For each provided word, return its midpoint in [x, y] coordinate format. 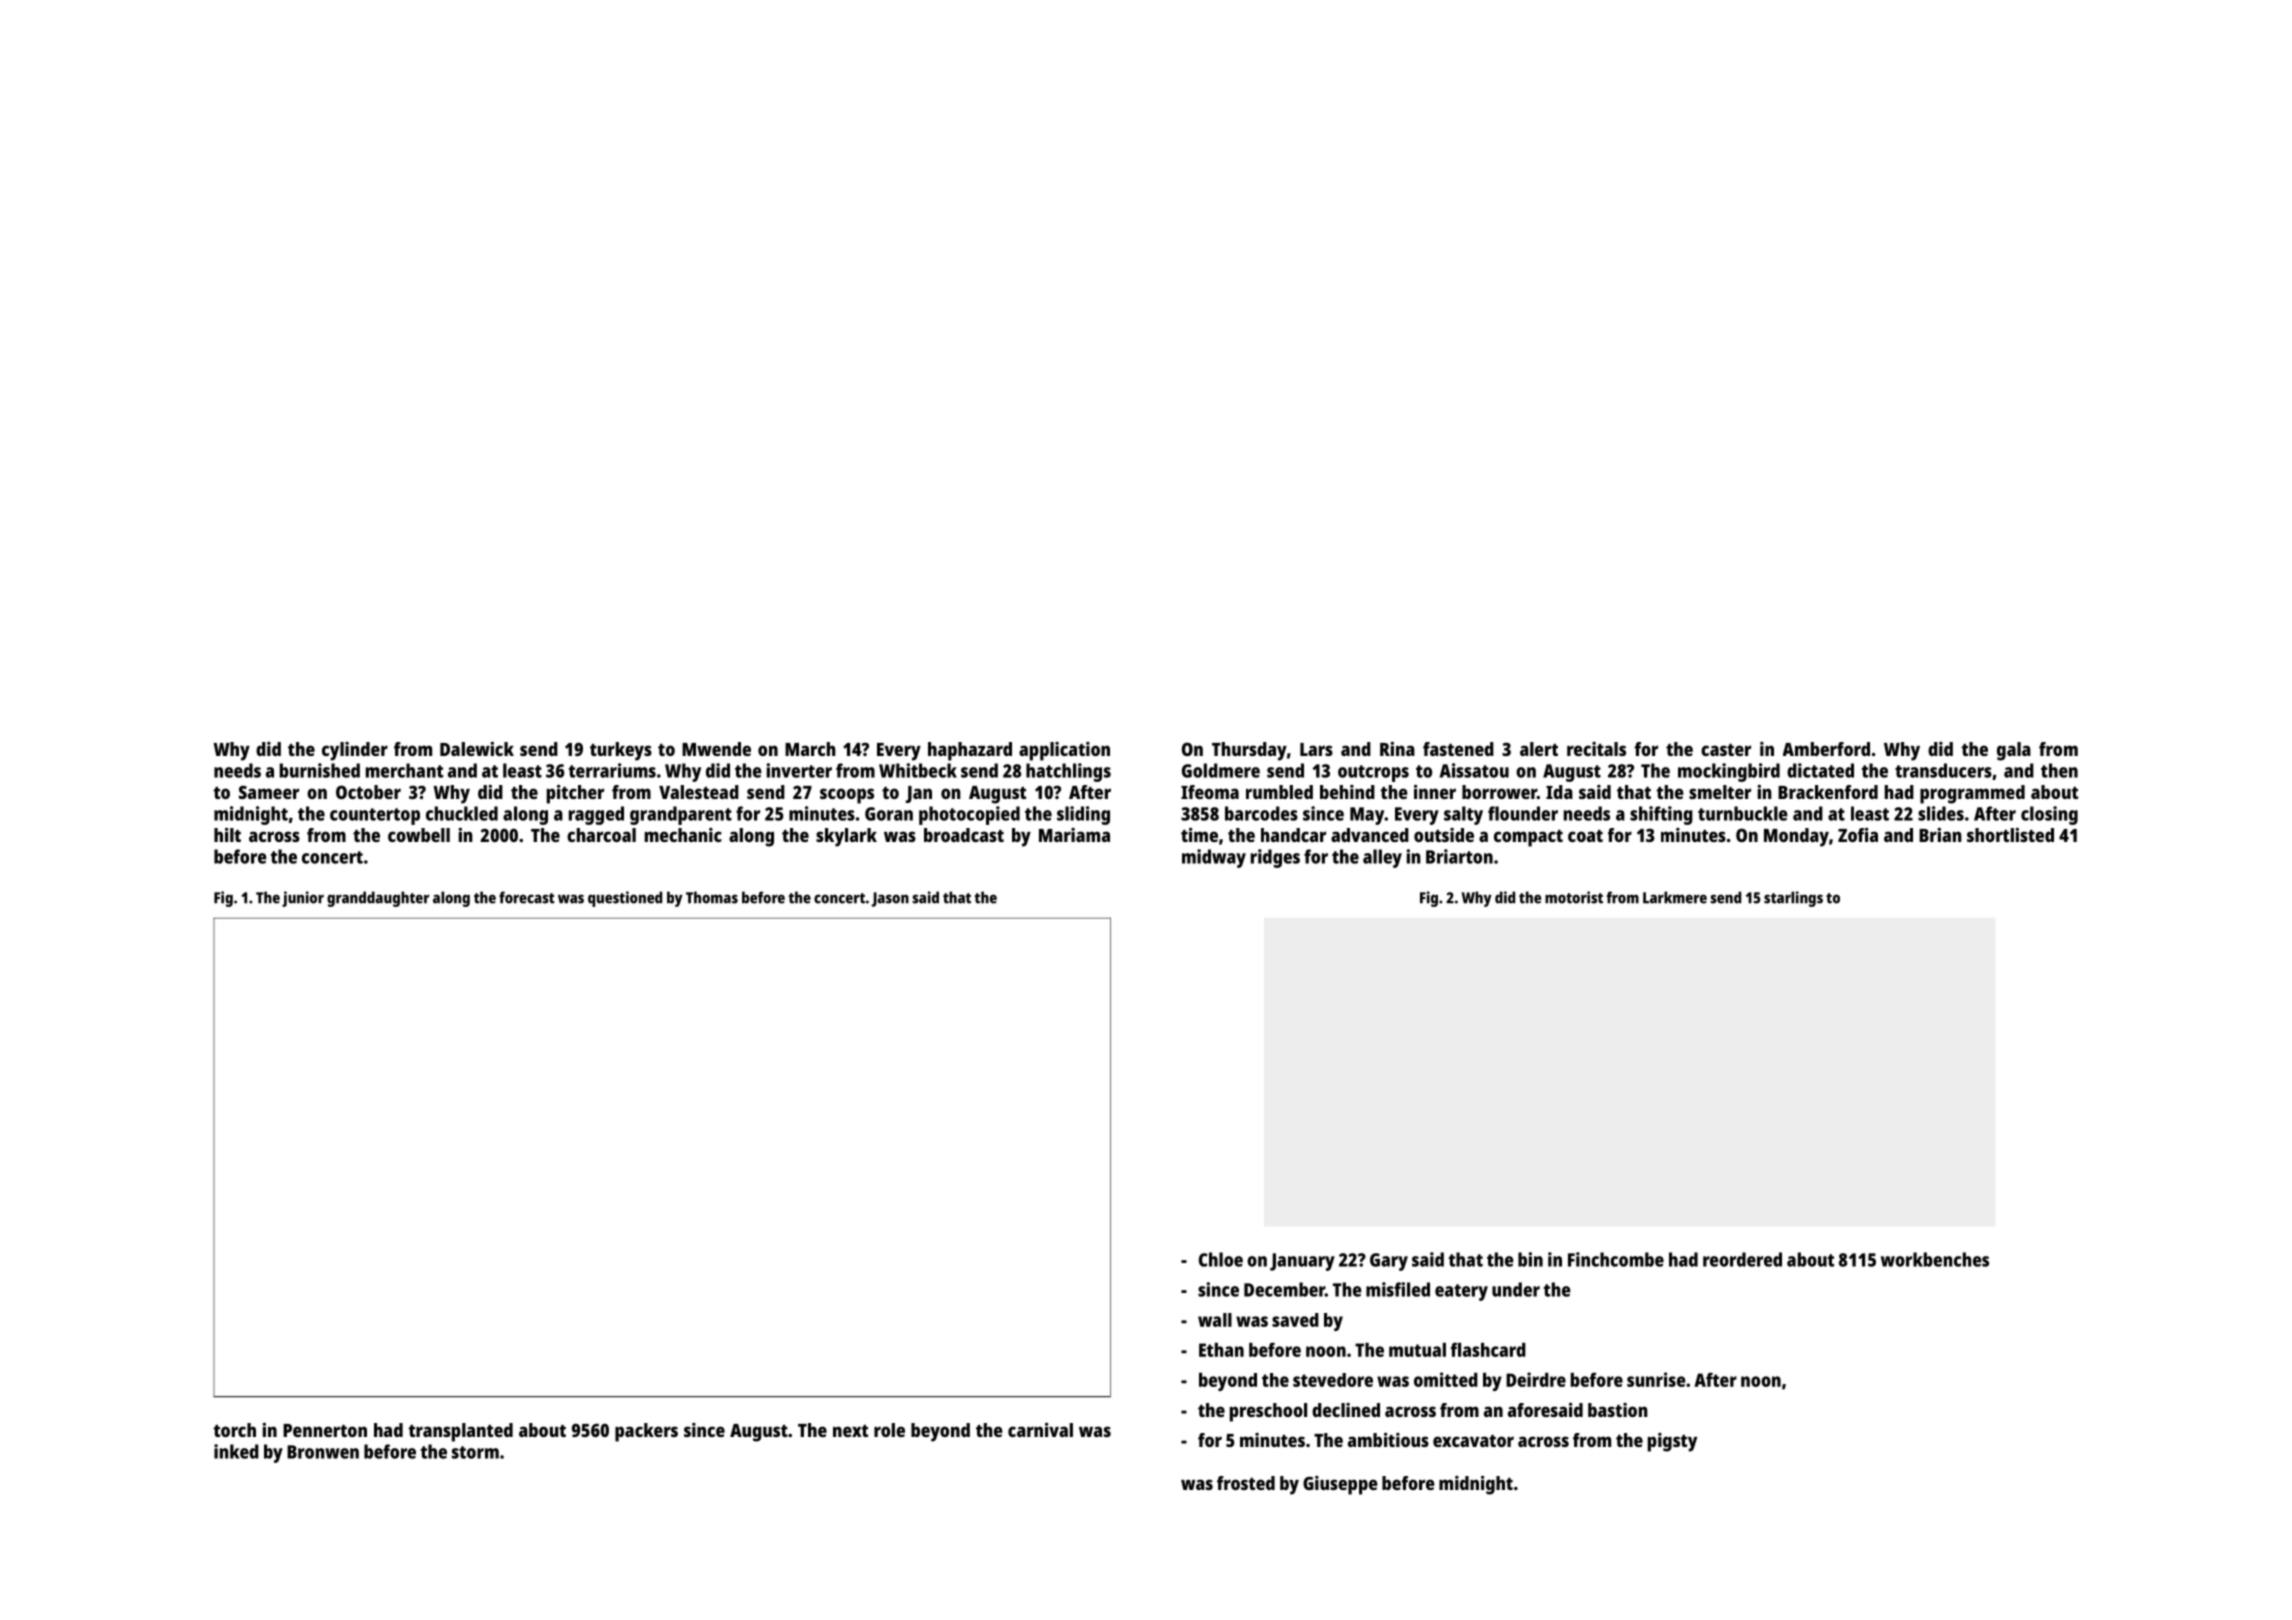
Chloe [1221, 1259]
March [810, 749]
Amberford [1826, 749]
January [1302, 1262]
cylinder [355, 751]
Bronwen [323, 1452]
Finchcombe [1616, 1259]
